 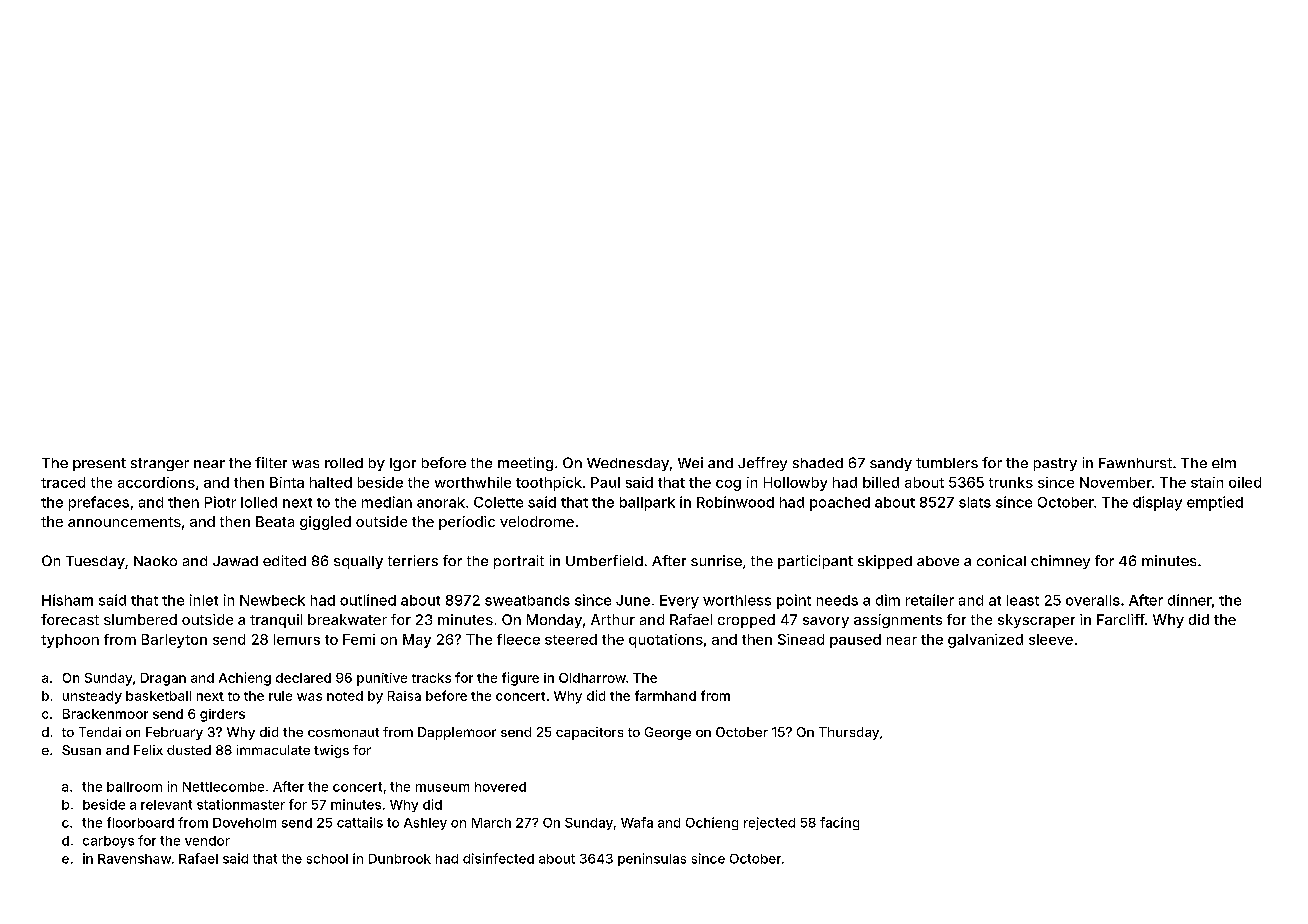 What do you see at coordinates (359, 639) in the screenshot?
I see `Femi` at bounding box center [359, 639].
